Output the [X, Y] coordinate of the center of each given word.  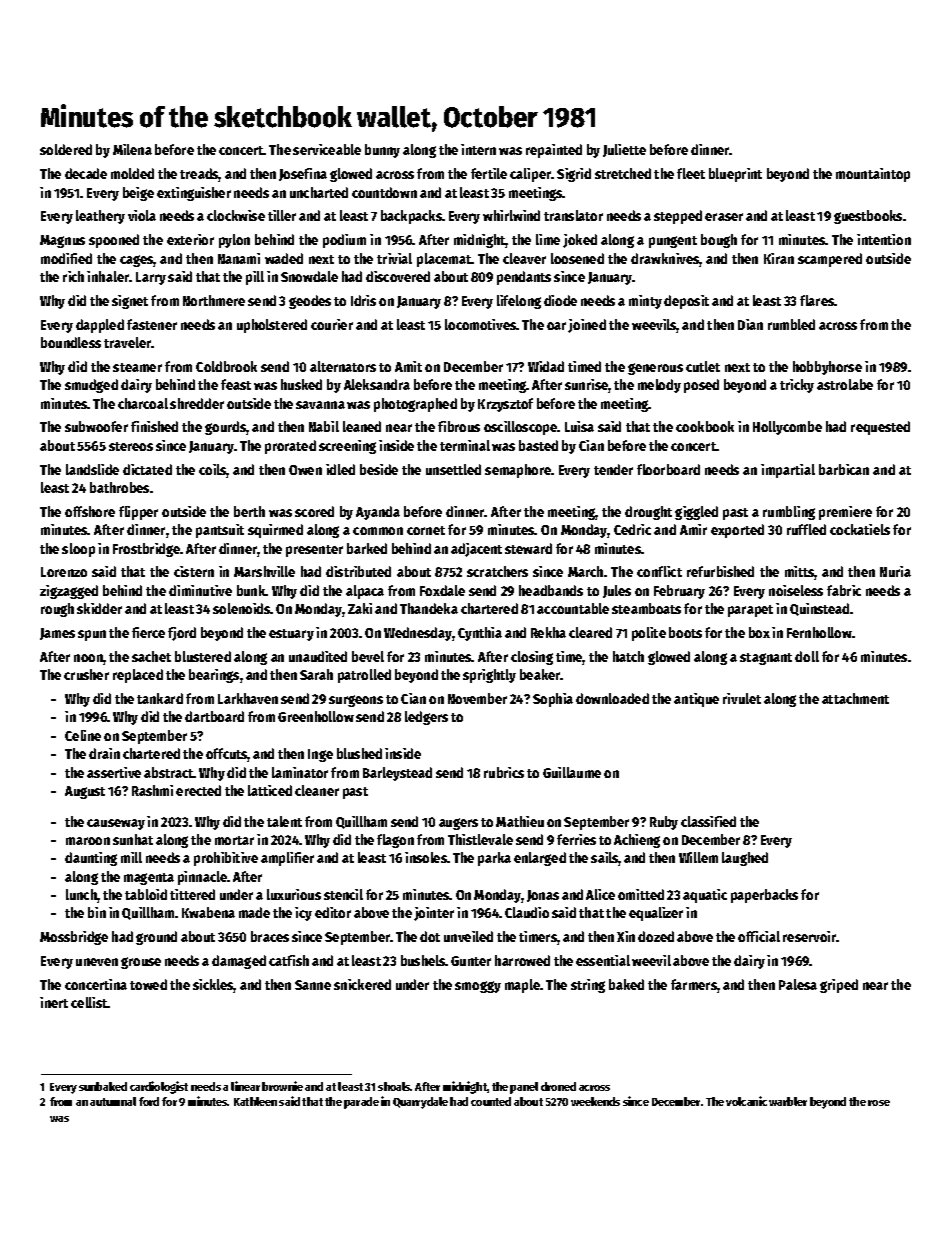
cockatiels [860, 529]
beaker [540, 674]
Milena [132, 149]
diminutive [200, 590]
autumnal [113, 1101]
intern [478, 149]
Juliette [624, 150]
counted [491, 1101]
